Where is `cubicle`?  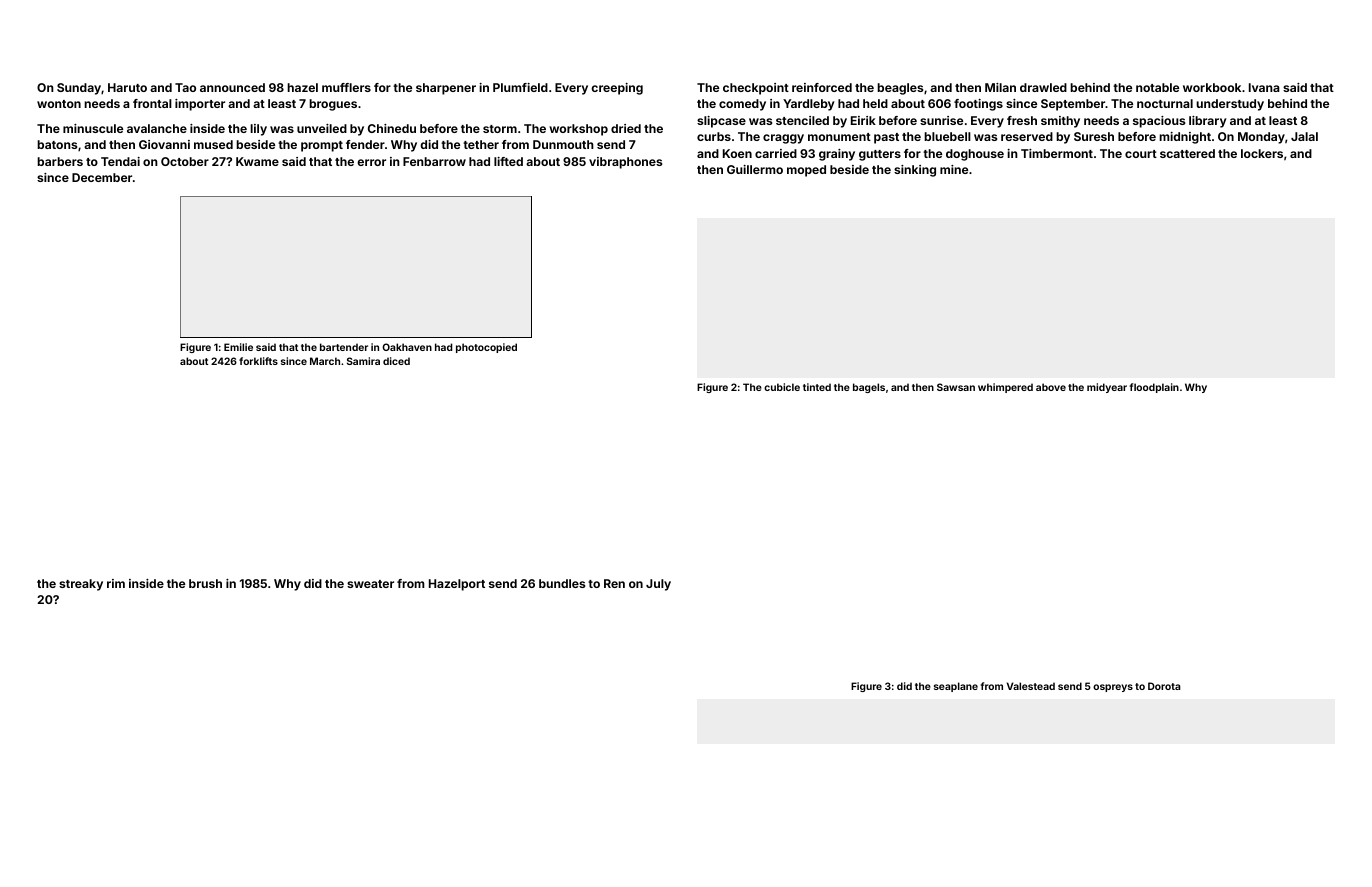
cubicle is located at coordinates (782, 387).
